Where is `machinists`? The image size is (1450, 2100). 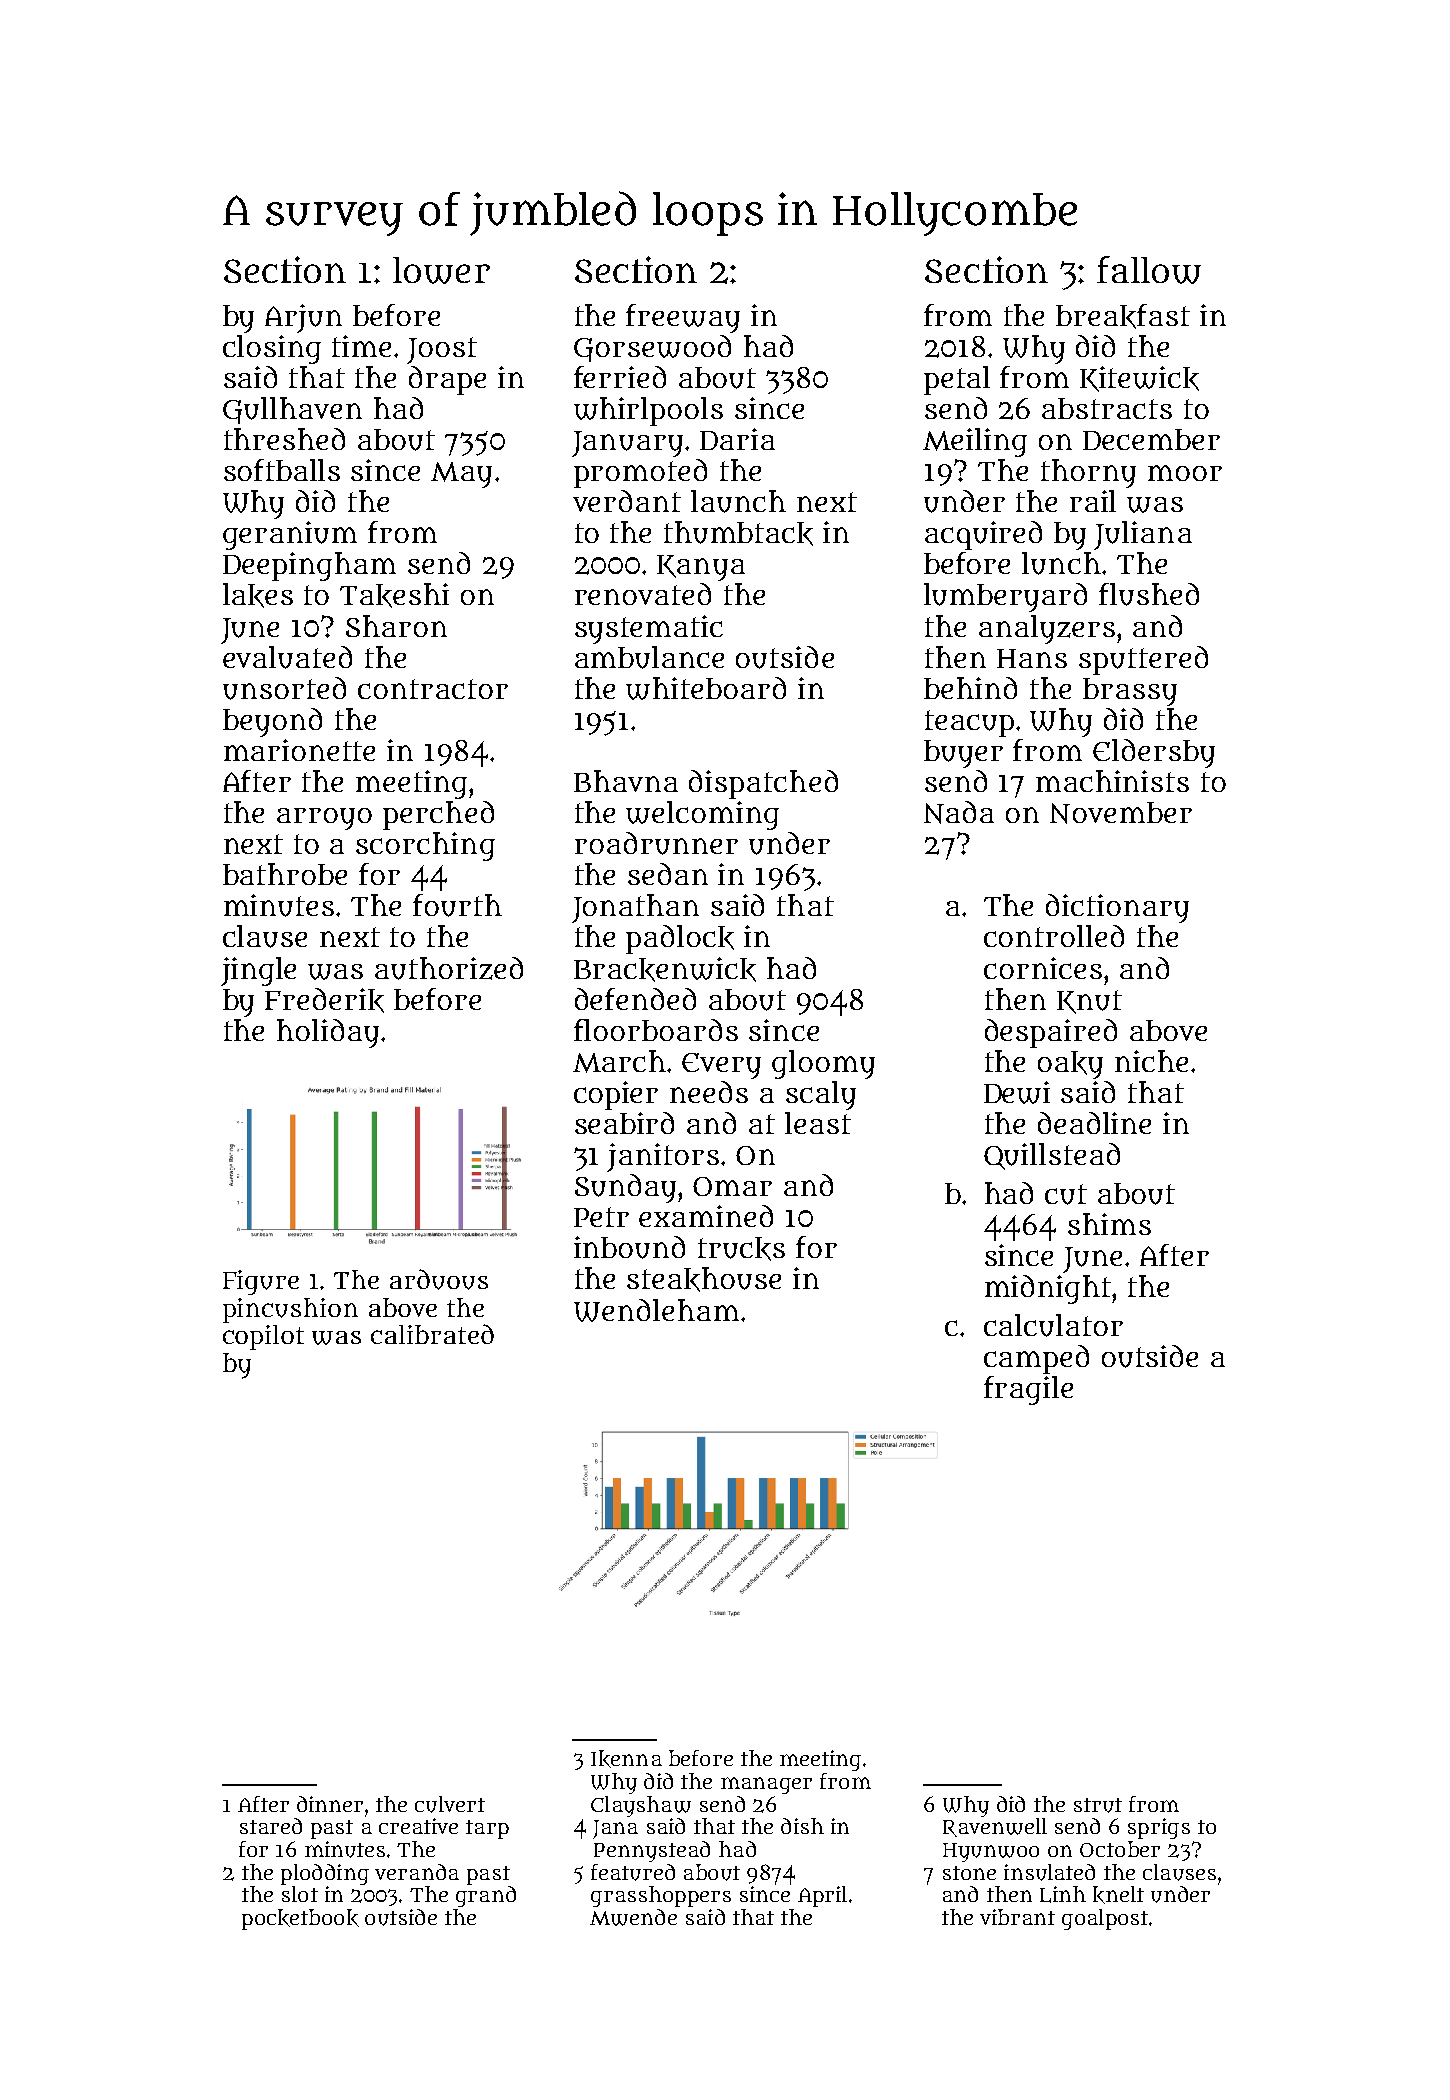 machinists is located at coordinates (1112, 781).
